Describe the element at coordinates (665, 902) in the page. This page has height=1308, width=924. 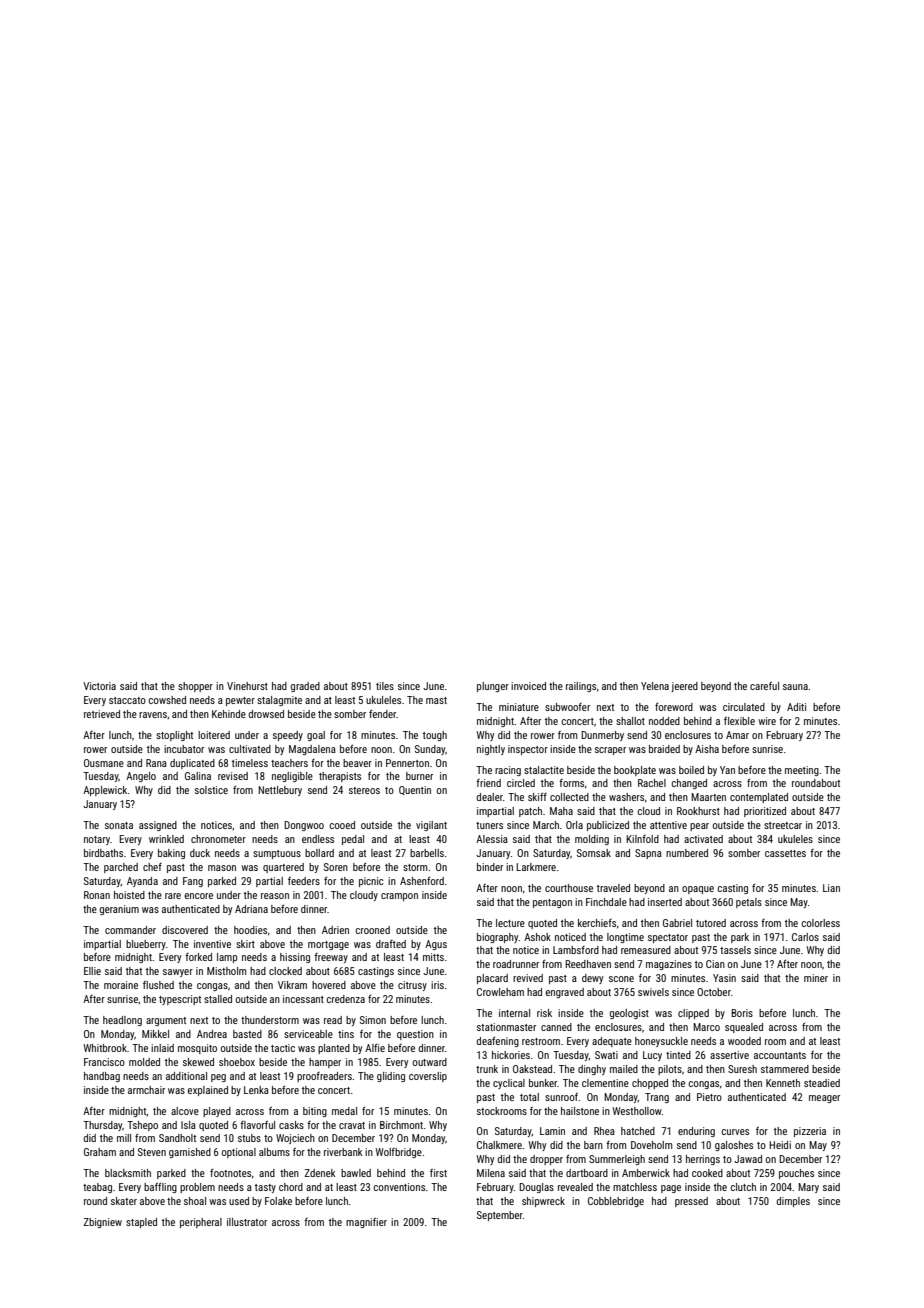
I see `inserted` at that location.
